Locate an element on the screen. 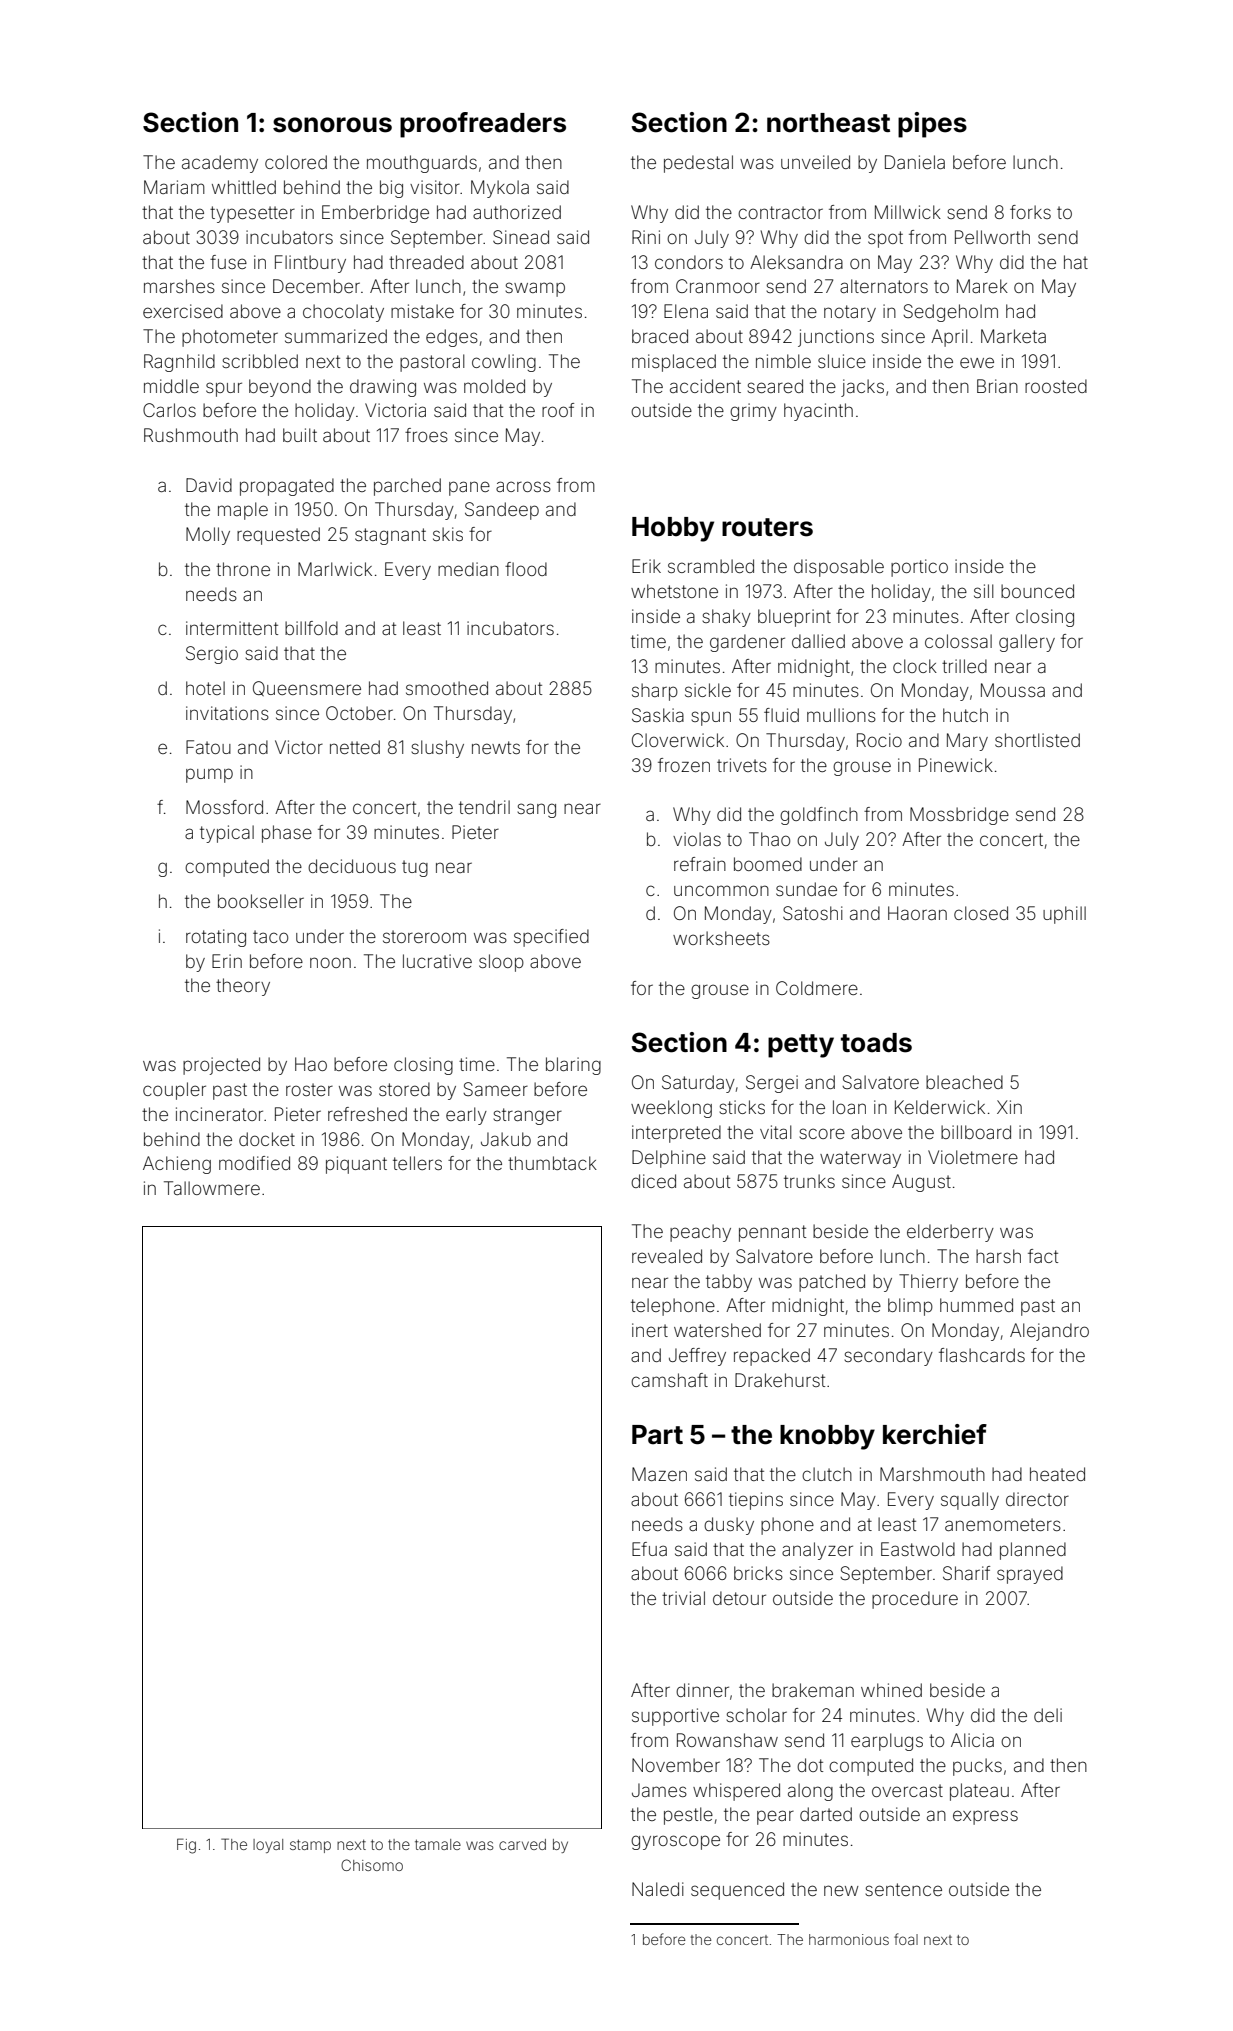 Image resolution: width=1233 pixels, height=2031 pixels. Naledi is located at coordinates (658, 1889).
